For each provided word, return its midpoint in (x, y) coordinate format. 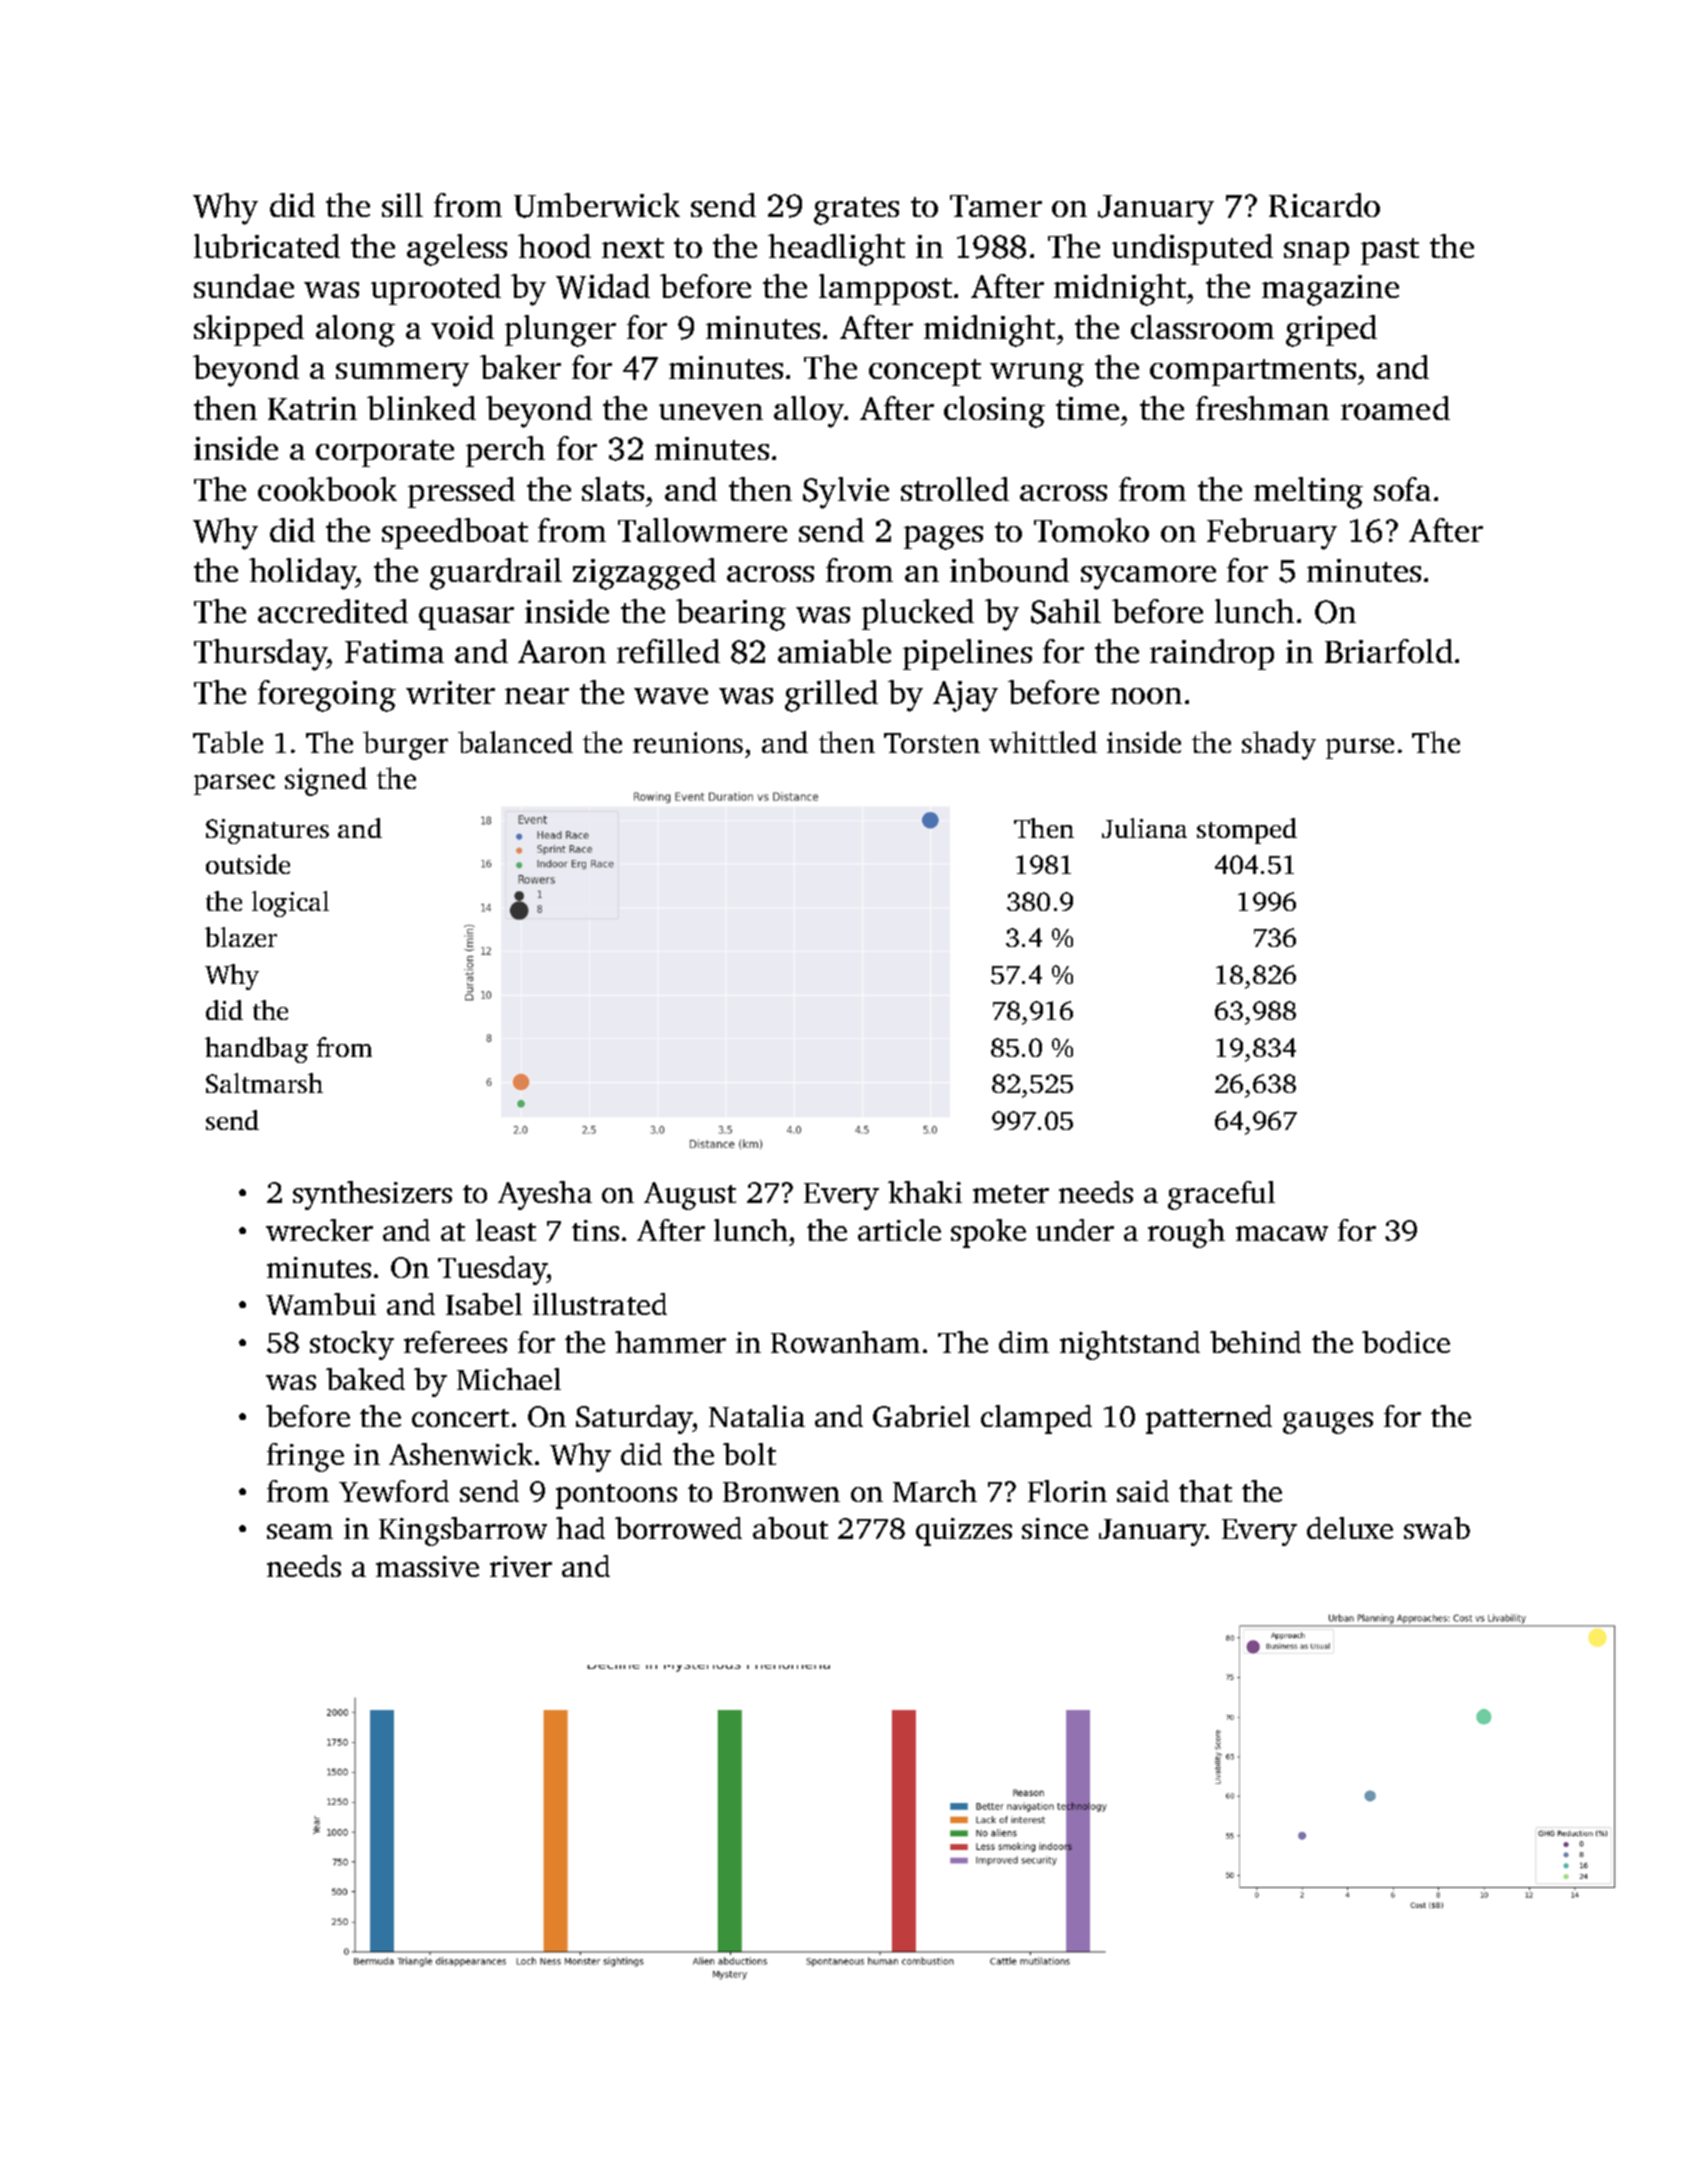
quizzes (964, 1532)
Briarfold (1389, 651)
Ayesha (545, 1195)
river (521, 1566)
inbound (1009, 570)
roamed (1395, 408)
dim (1024, 1342)
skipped (249, 330)
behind (1255, 1342)
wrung (1037, 375)
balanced (515, 742)
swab (1437, 1528)
